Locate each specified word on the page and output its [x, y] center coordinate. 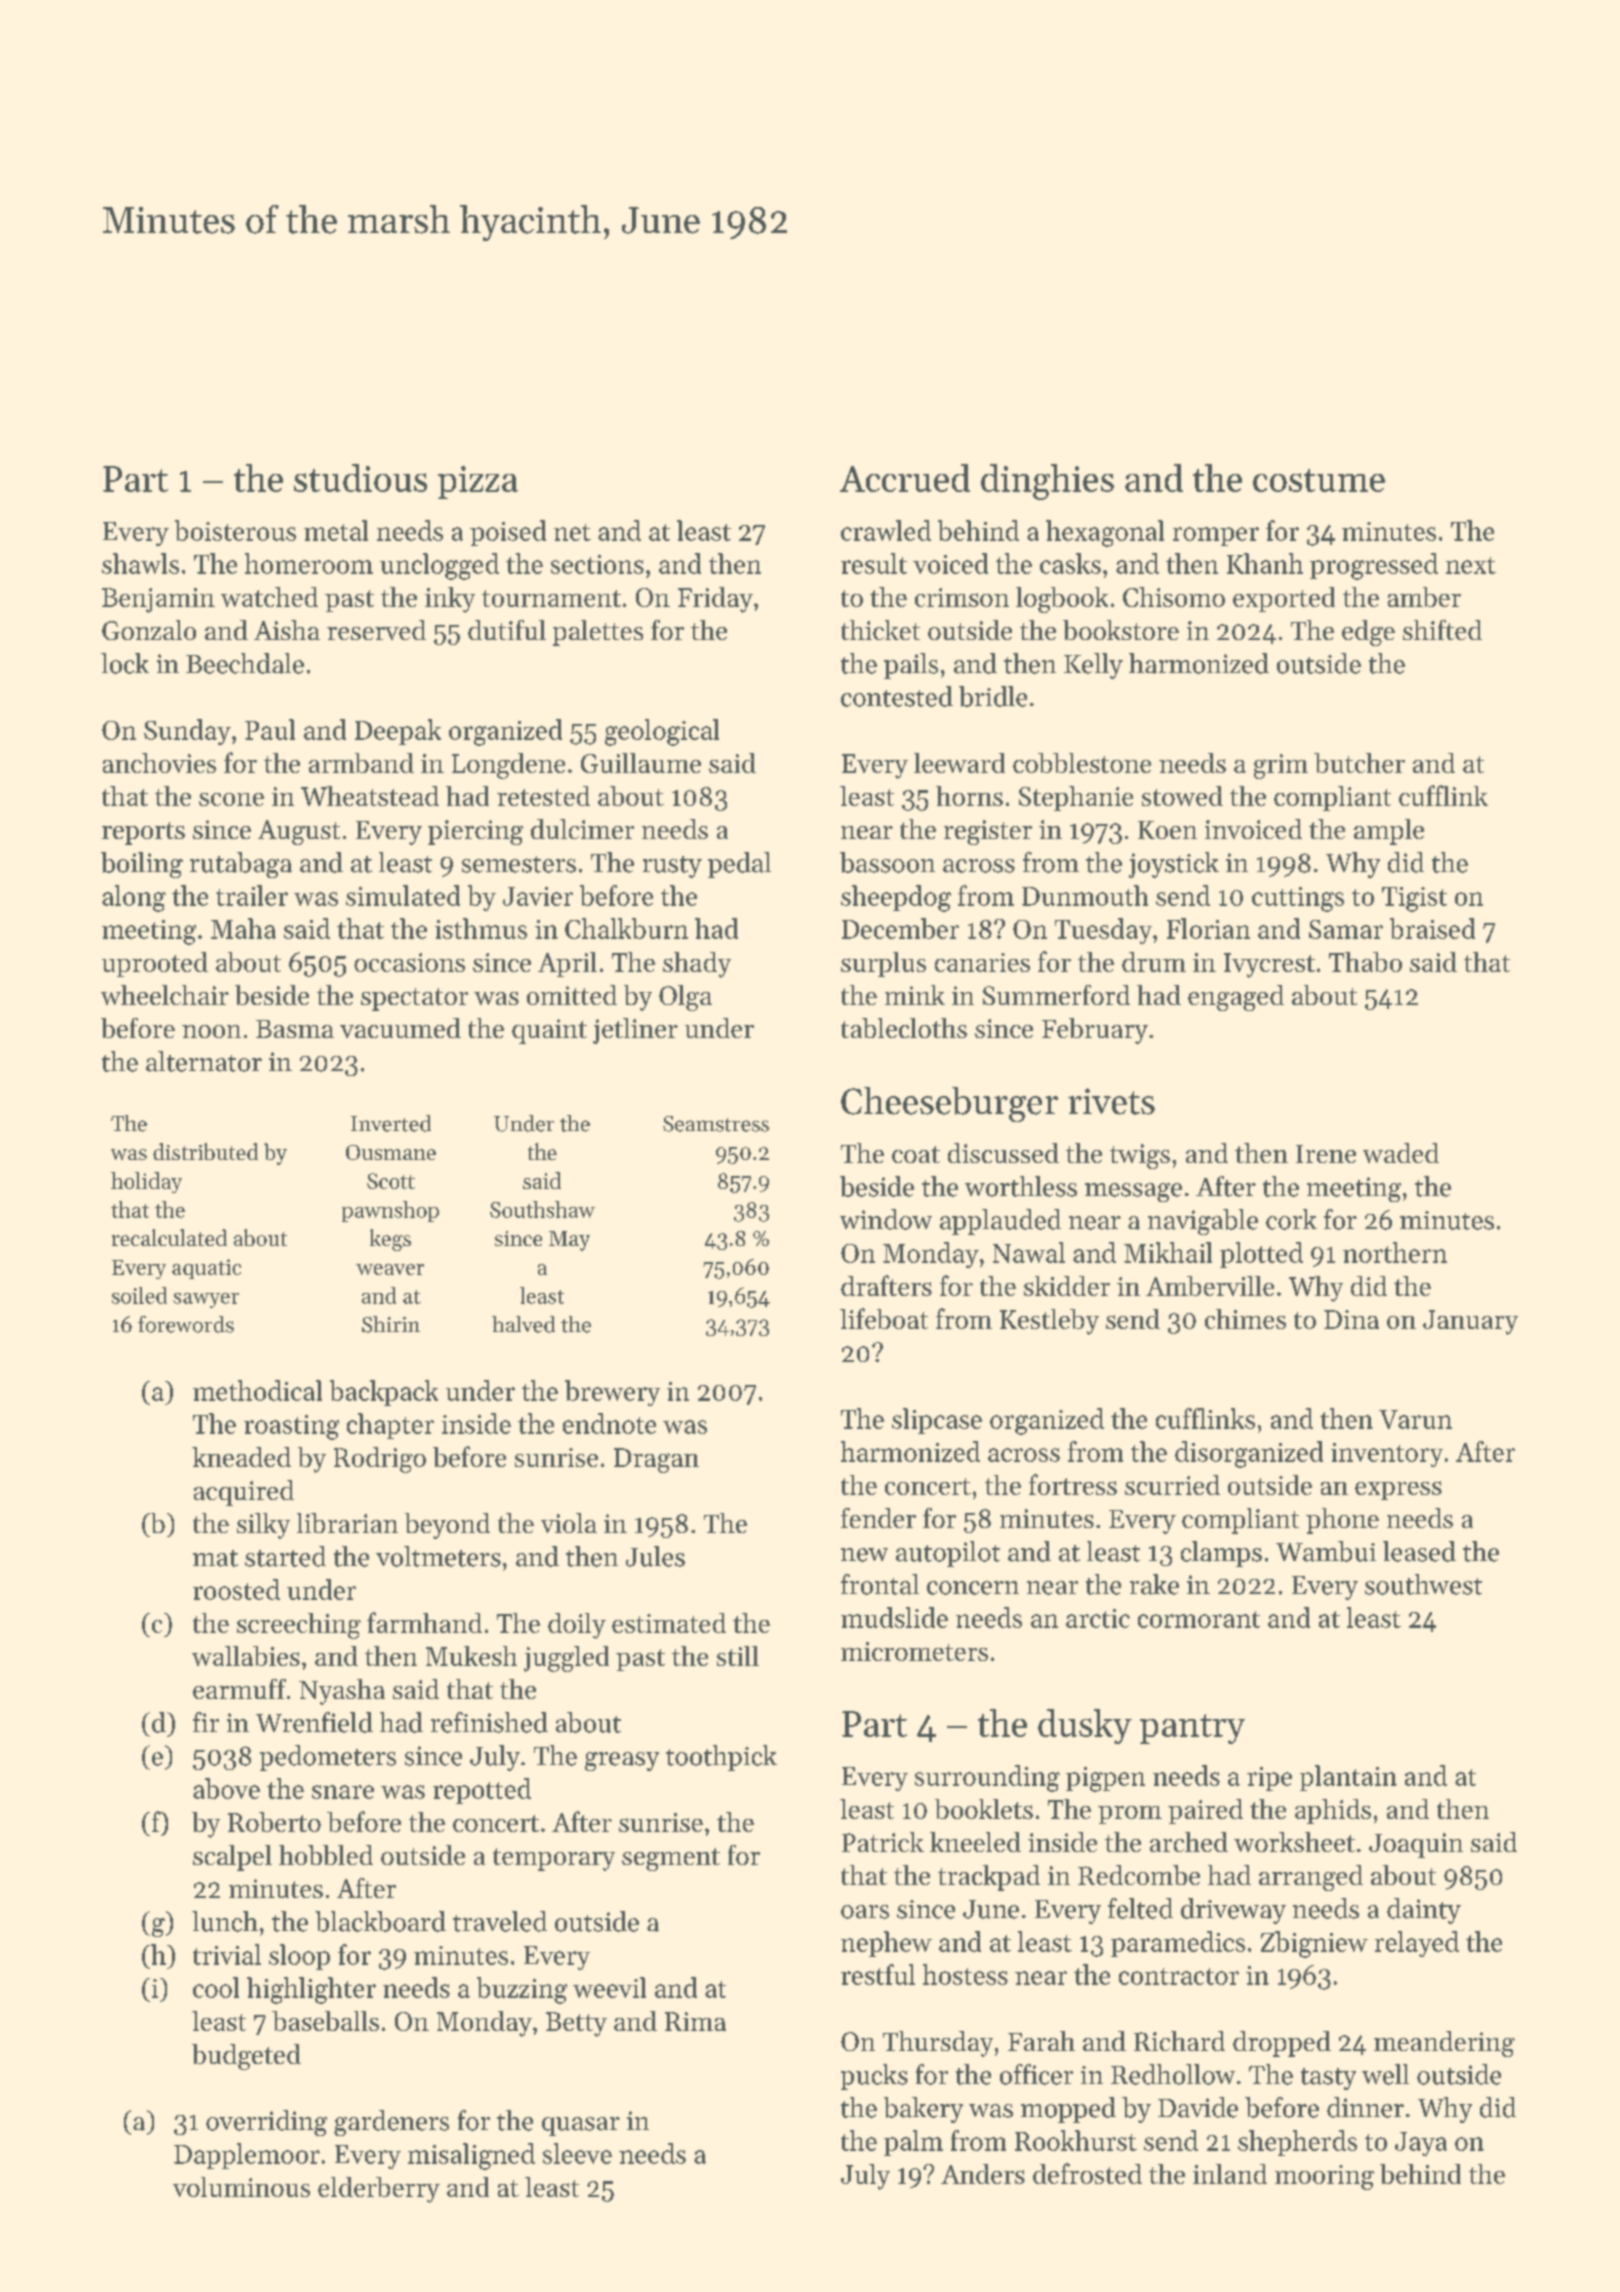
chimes [1245, 1319]
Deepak [398, 732]
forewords [186, 1324]
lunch [225, 1921]
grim [1281, 766]
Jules [655, 1556]
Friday [715, 600]
